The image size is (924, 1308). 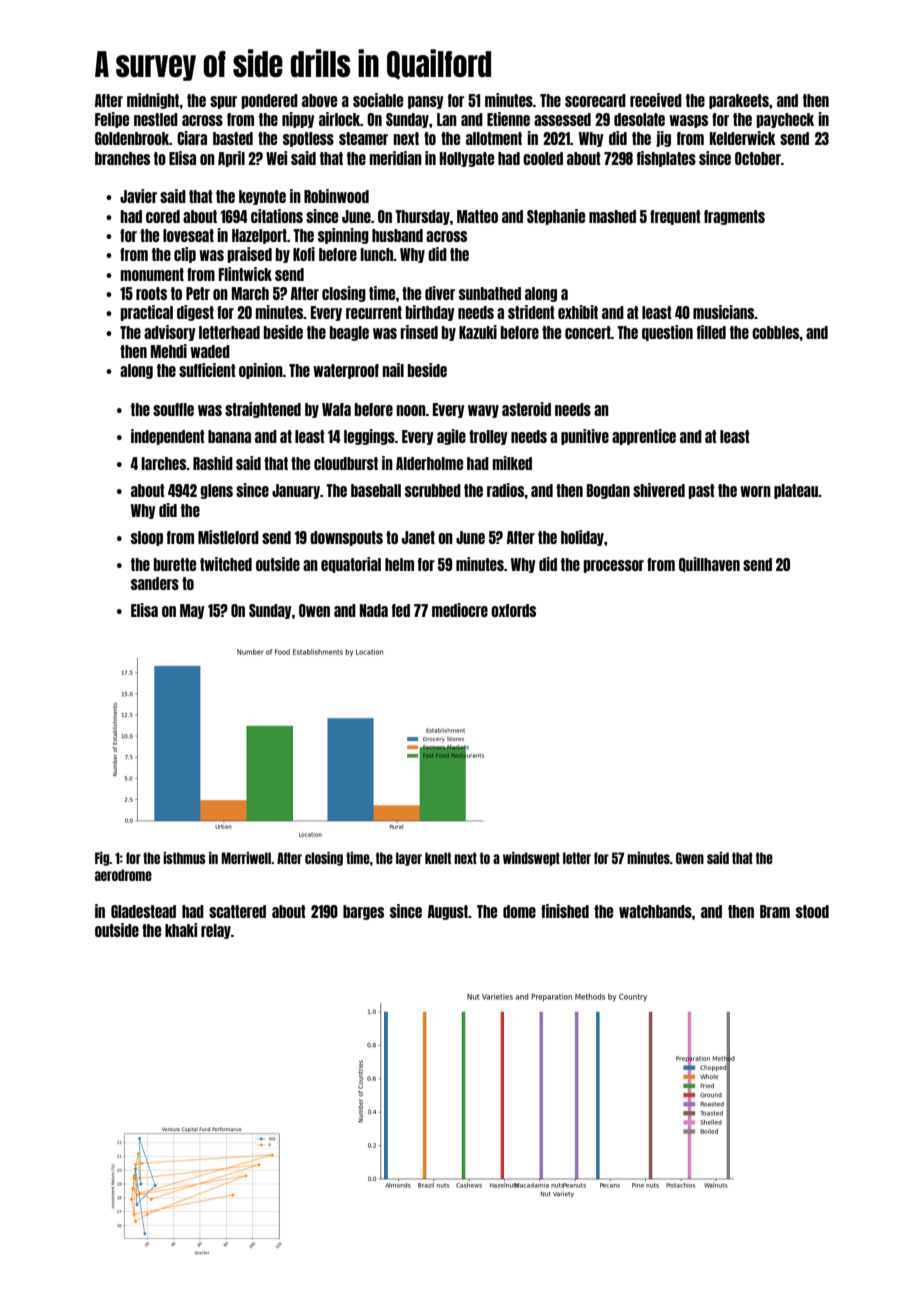 What do you see at coordinates (556, 217) in the screenshot?
I see `Stephanie` at bounding box center [556, 217].
